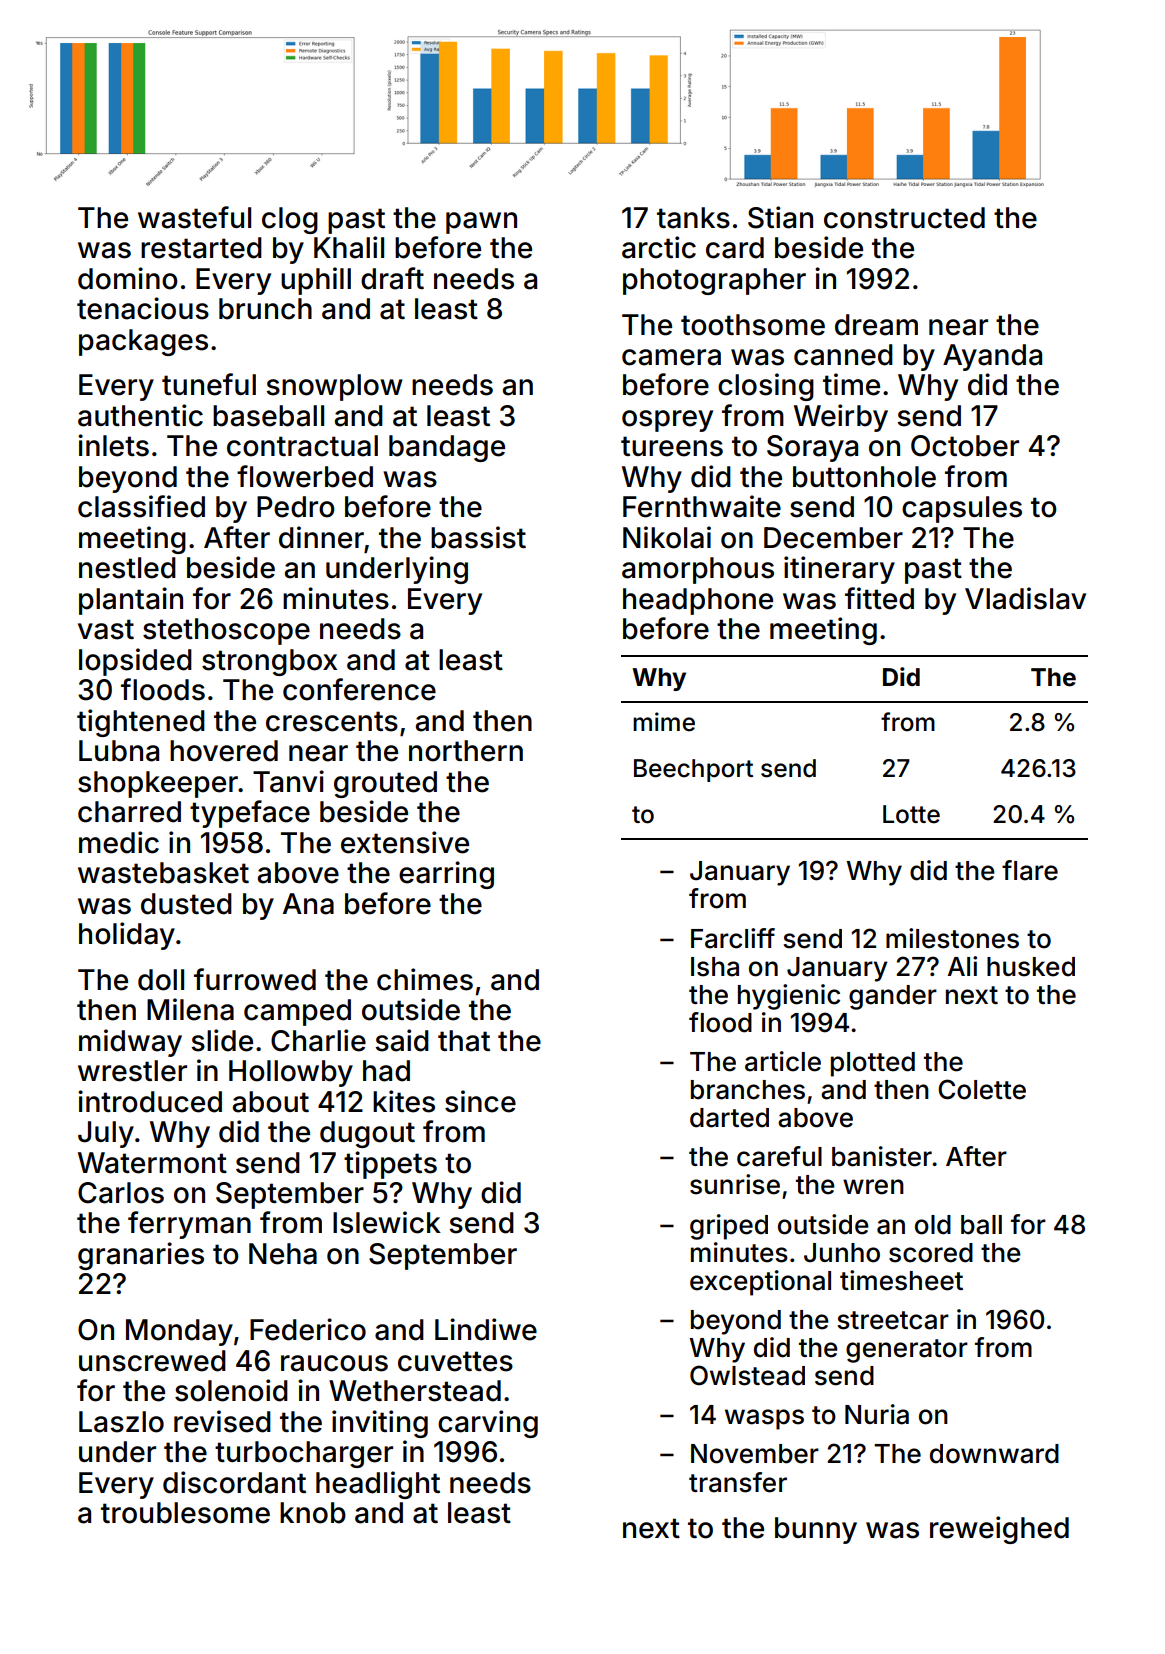 The height and width of the screenshot is (1654, 1165). Describe the element at coordinates (715, 967) in the screenshot. I see `Isha` at that location.
